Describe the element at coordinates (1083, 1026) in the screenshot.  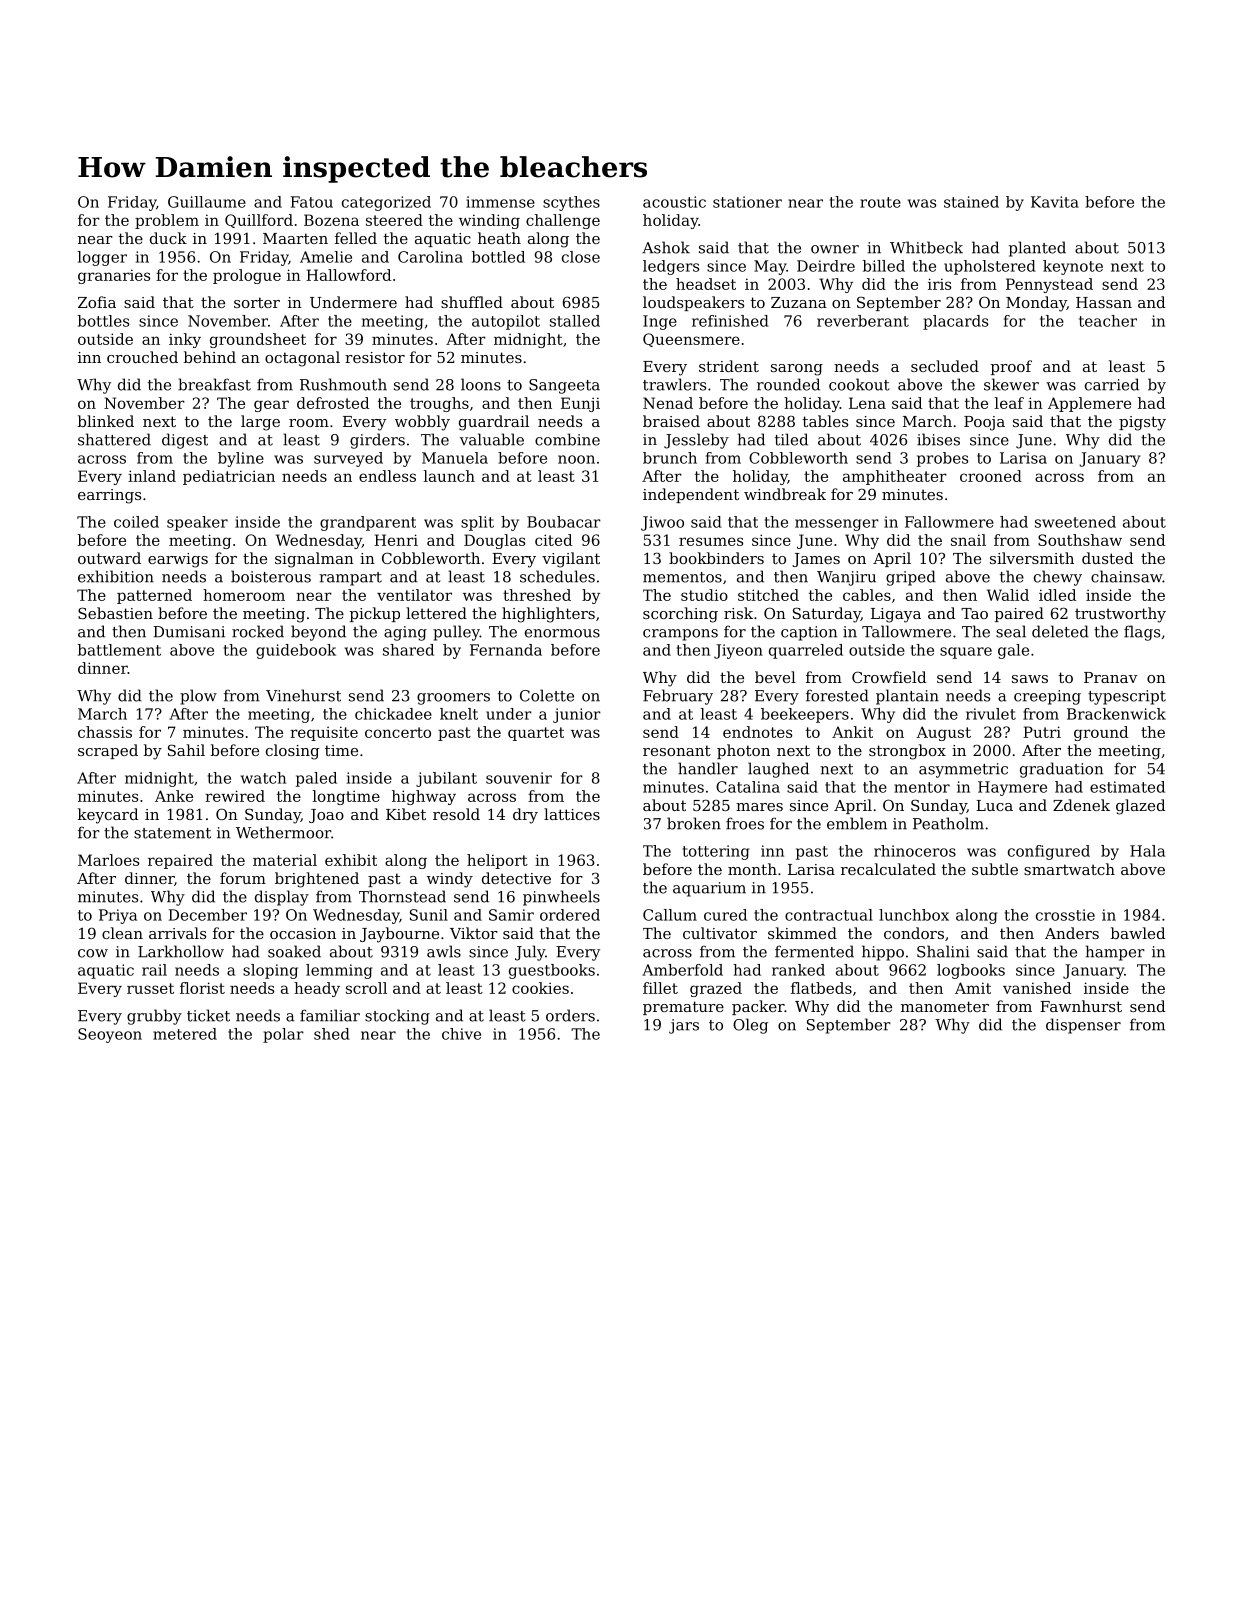
I see `dispenser` at that location.
